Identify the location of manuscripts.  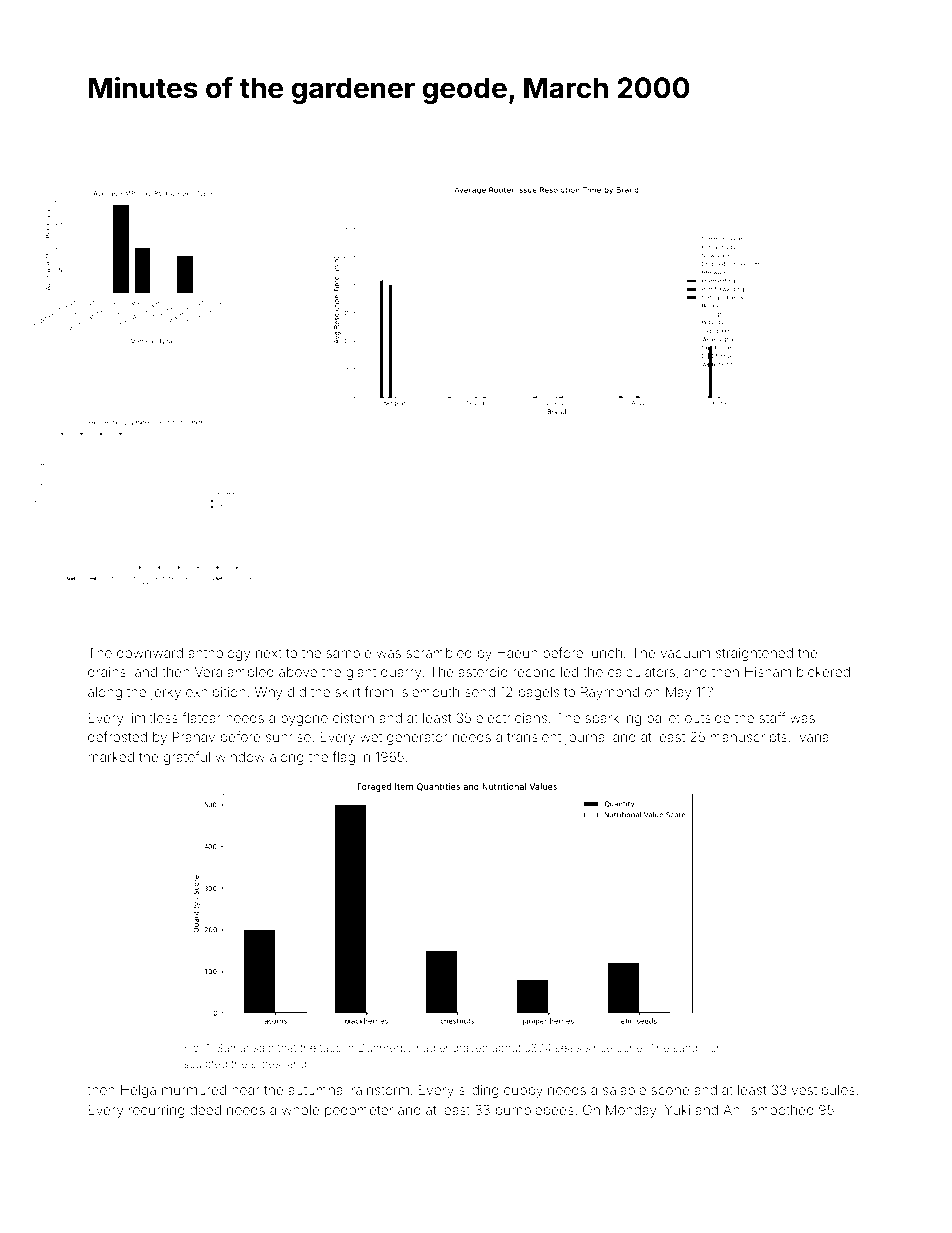
(749, 738).
